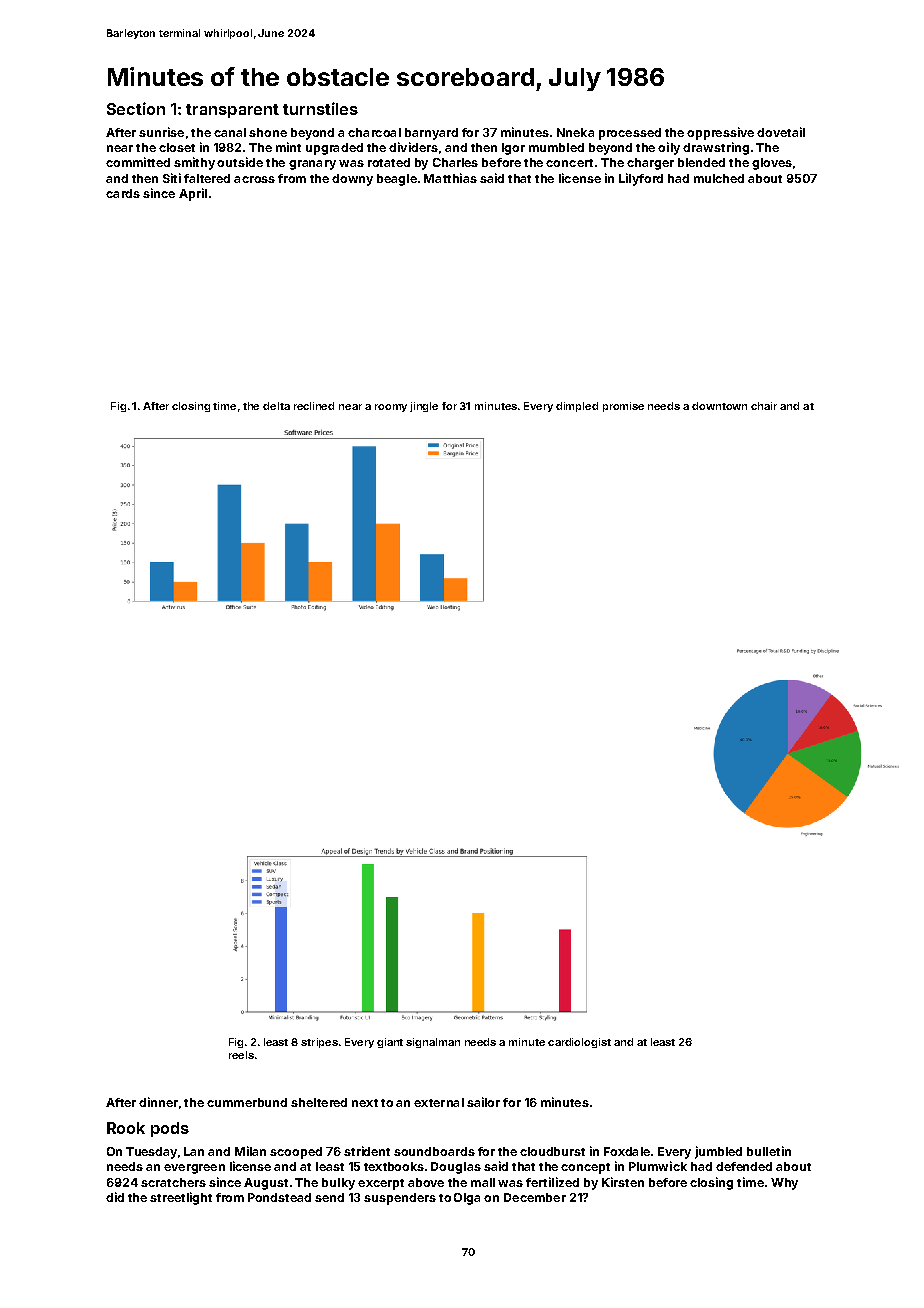 The width and height of the document is (924, 1308). Describe the element at coordinates (390, 1043) in the document. I see `giant` at that location.
